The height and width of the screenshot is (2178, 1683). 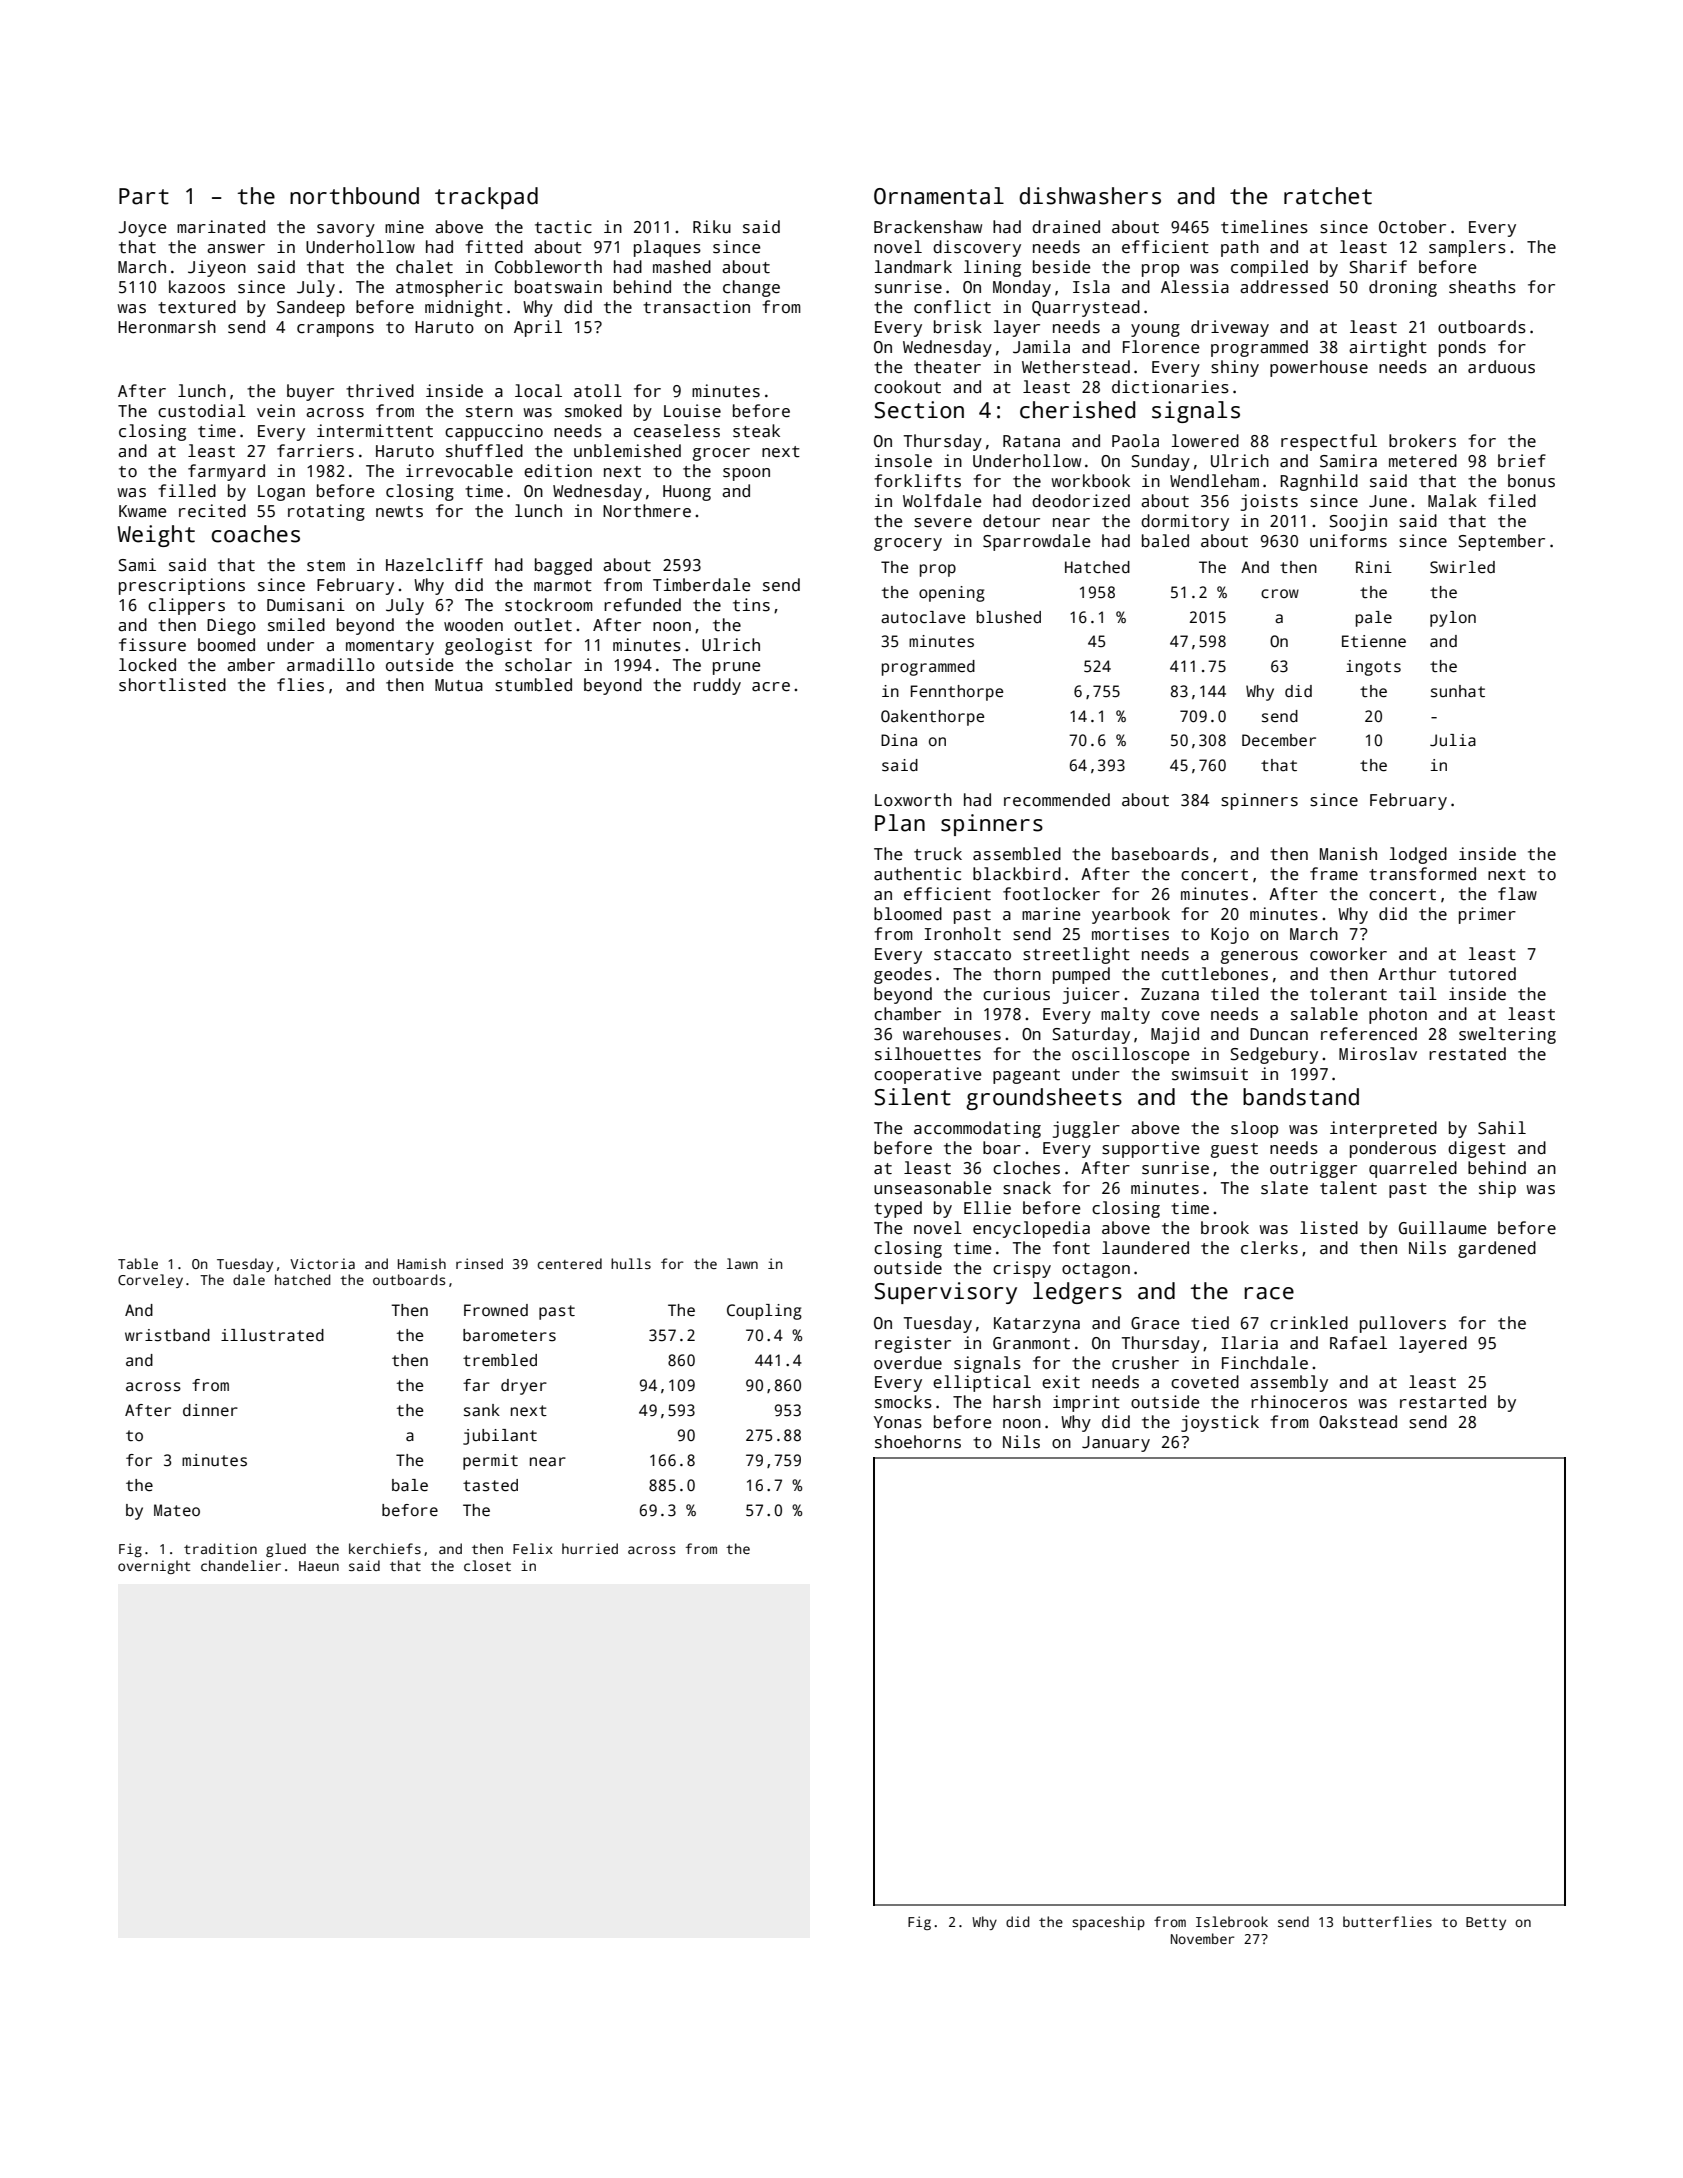 What do you see at coordinates (486, 198) in the screenshot?
I see `trackpad` at bounding box center [486, 198].
